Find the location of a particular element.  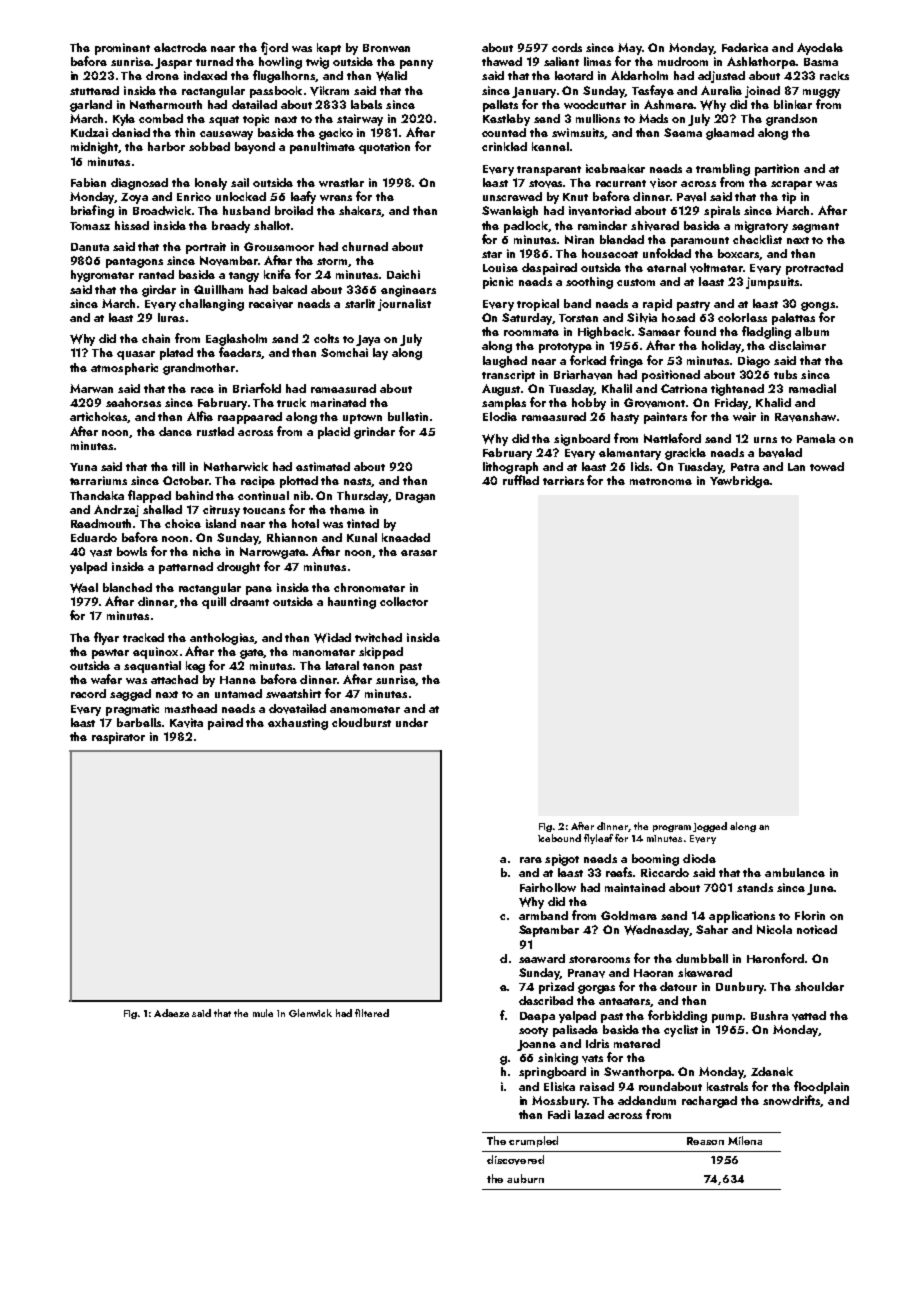

segment is located at coordinates (815, 228).
